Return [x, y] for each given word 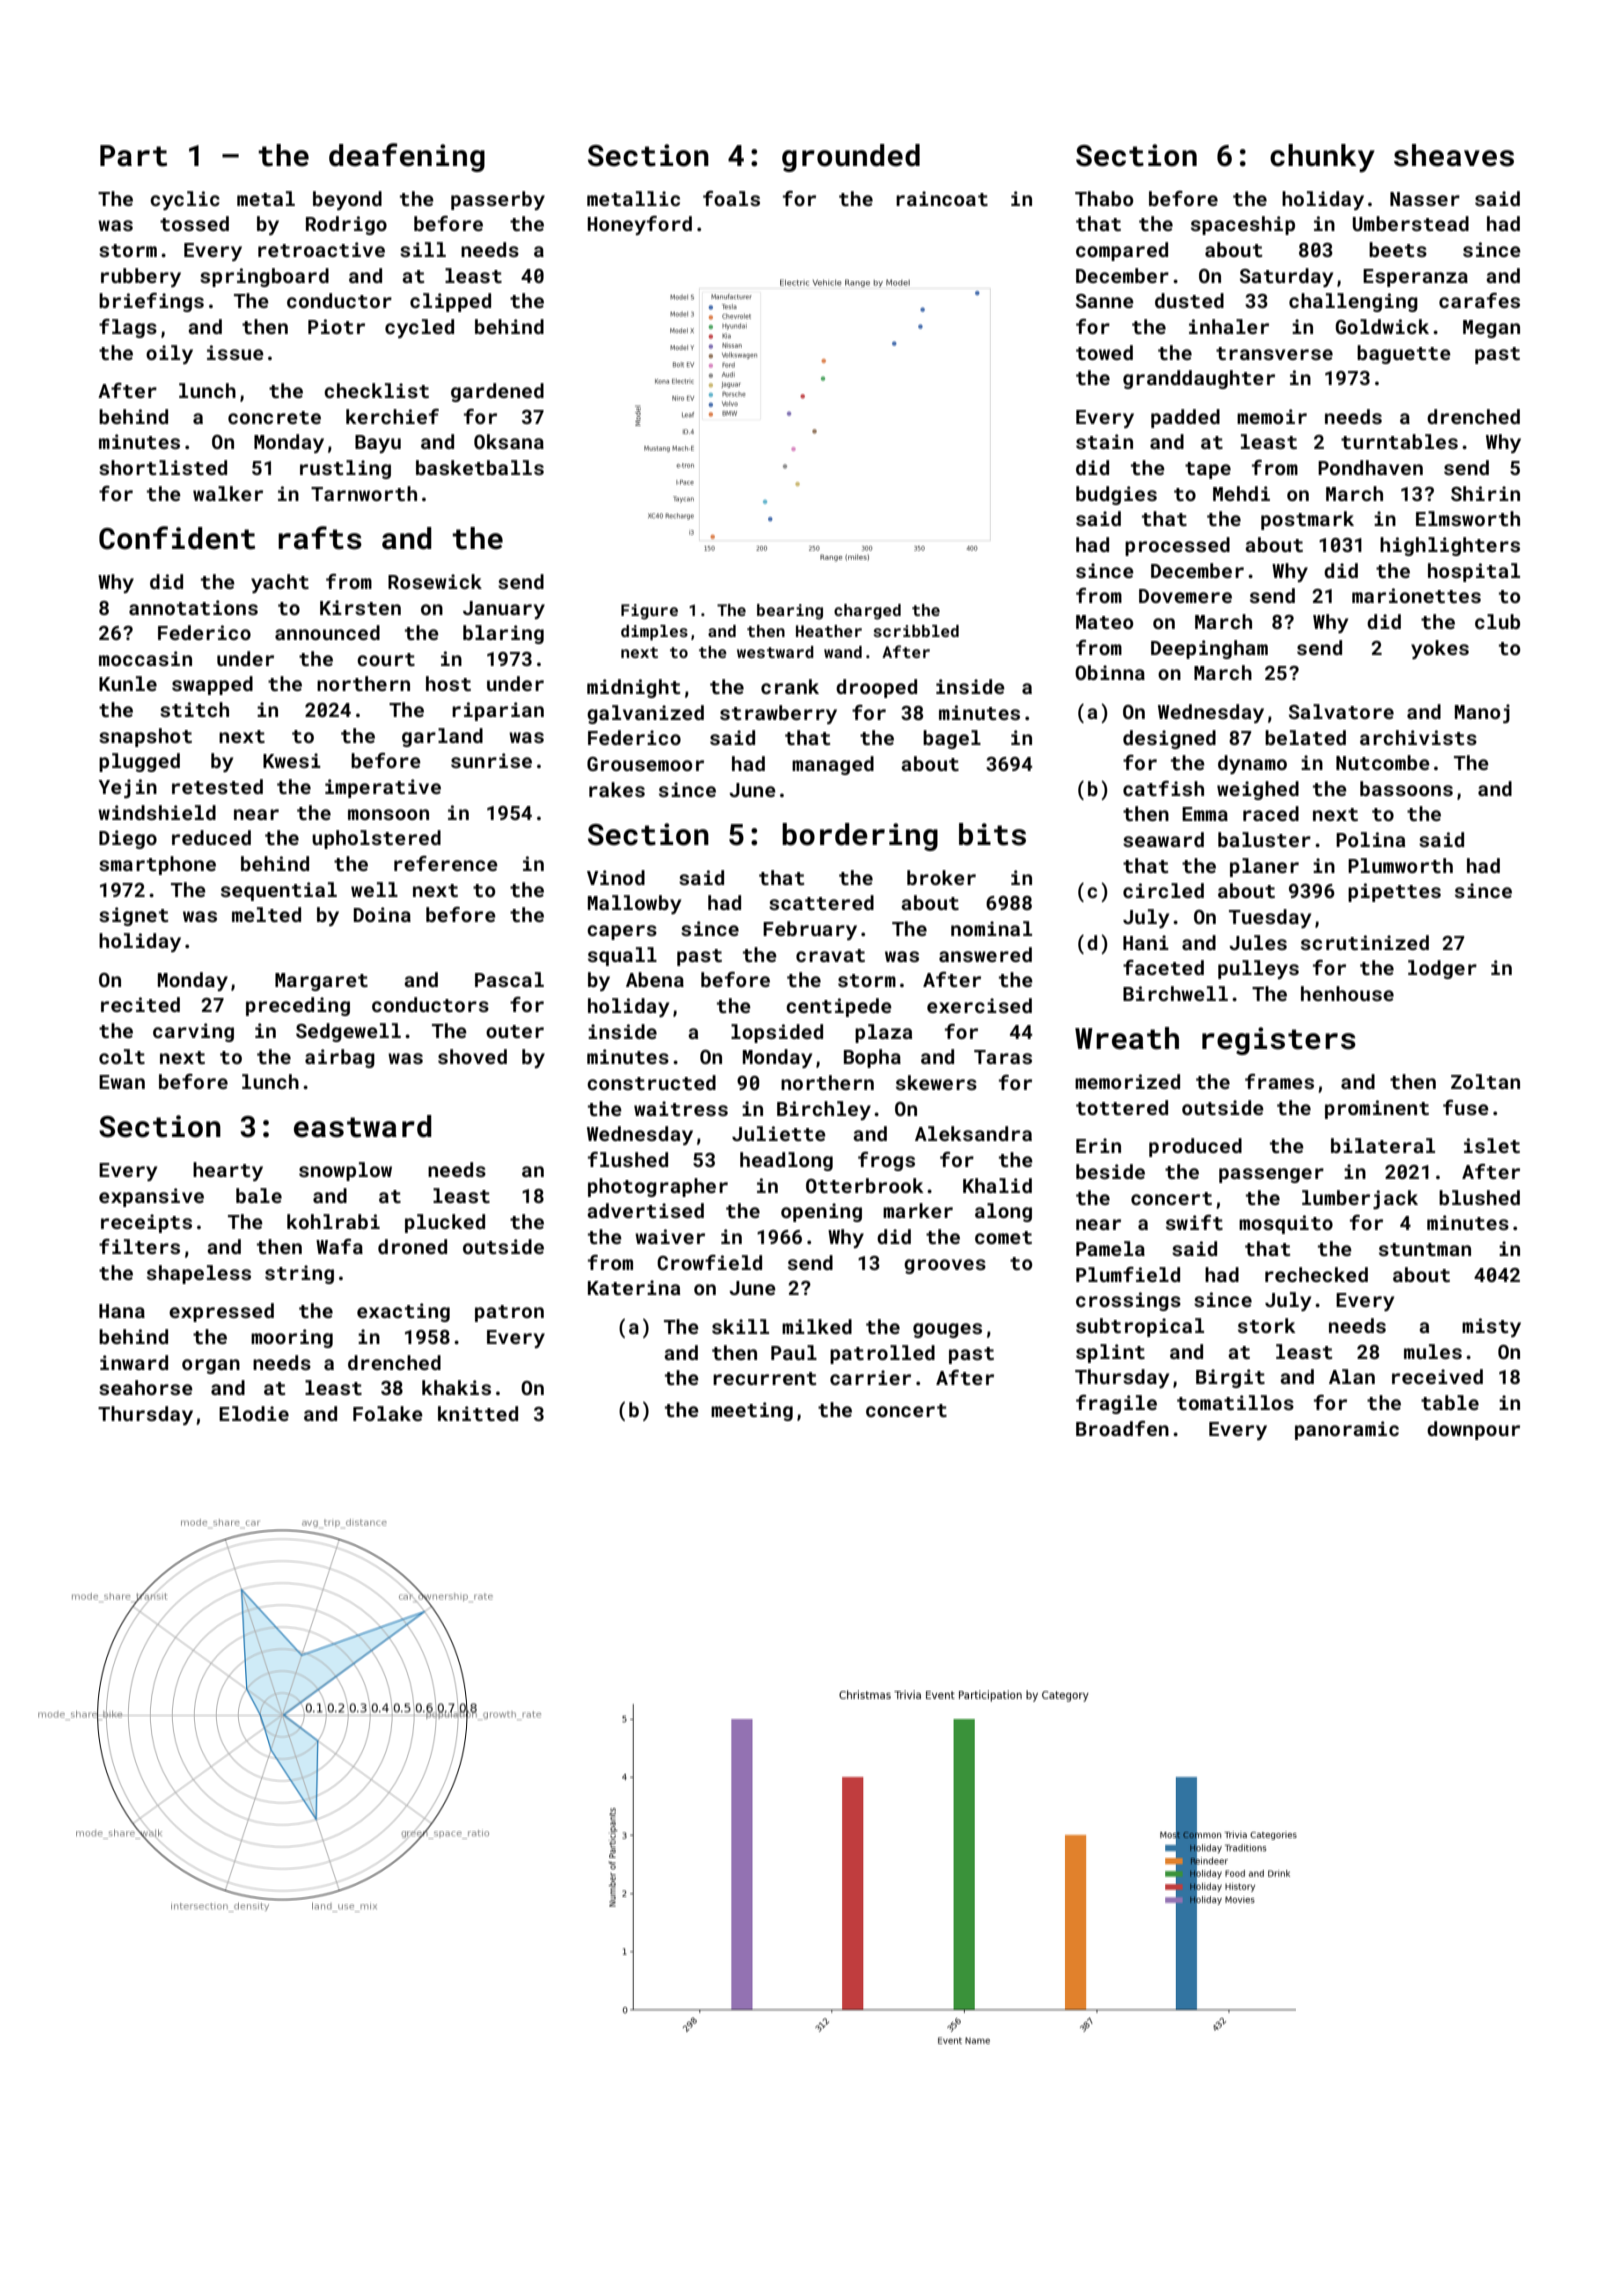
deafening [407, 157]
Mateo [1104, 622]
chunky [1322, 158]
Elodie [254, 1413]
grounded [851, 158]
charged [867, 612]
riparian [498, 711]
